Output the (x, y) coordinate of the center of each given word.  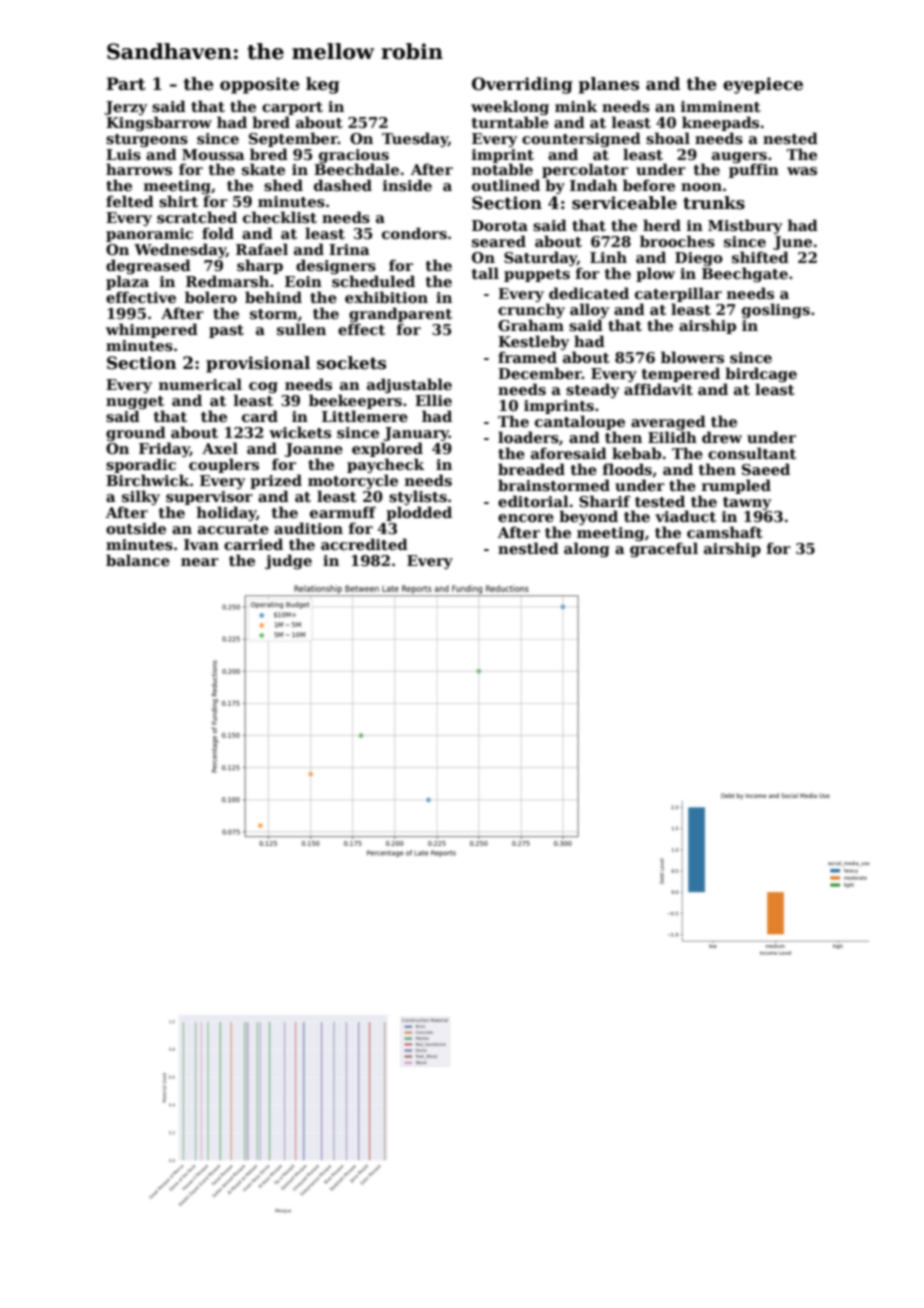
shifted (760, 257)
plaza (127, 282)
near (200, 562)
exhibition (386, 297)
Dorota (500, 225)
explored (387, 449)
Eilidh (672, 437)
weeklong (510, 107)
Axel (220, 448)
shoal (668, 138)
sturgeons (147, 140)
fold (218, 233)
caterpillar (678, 294)
